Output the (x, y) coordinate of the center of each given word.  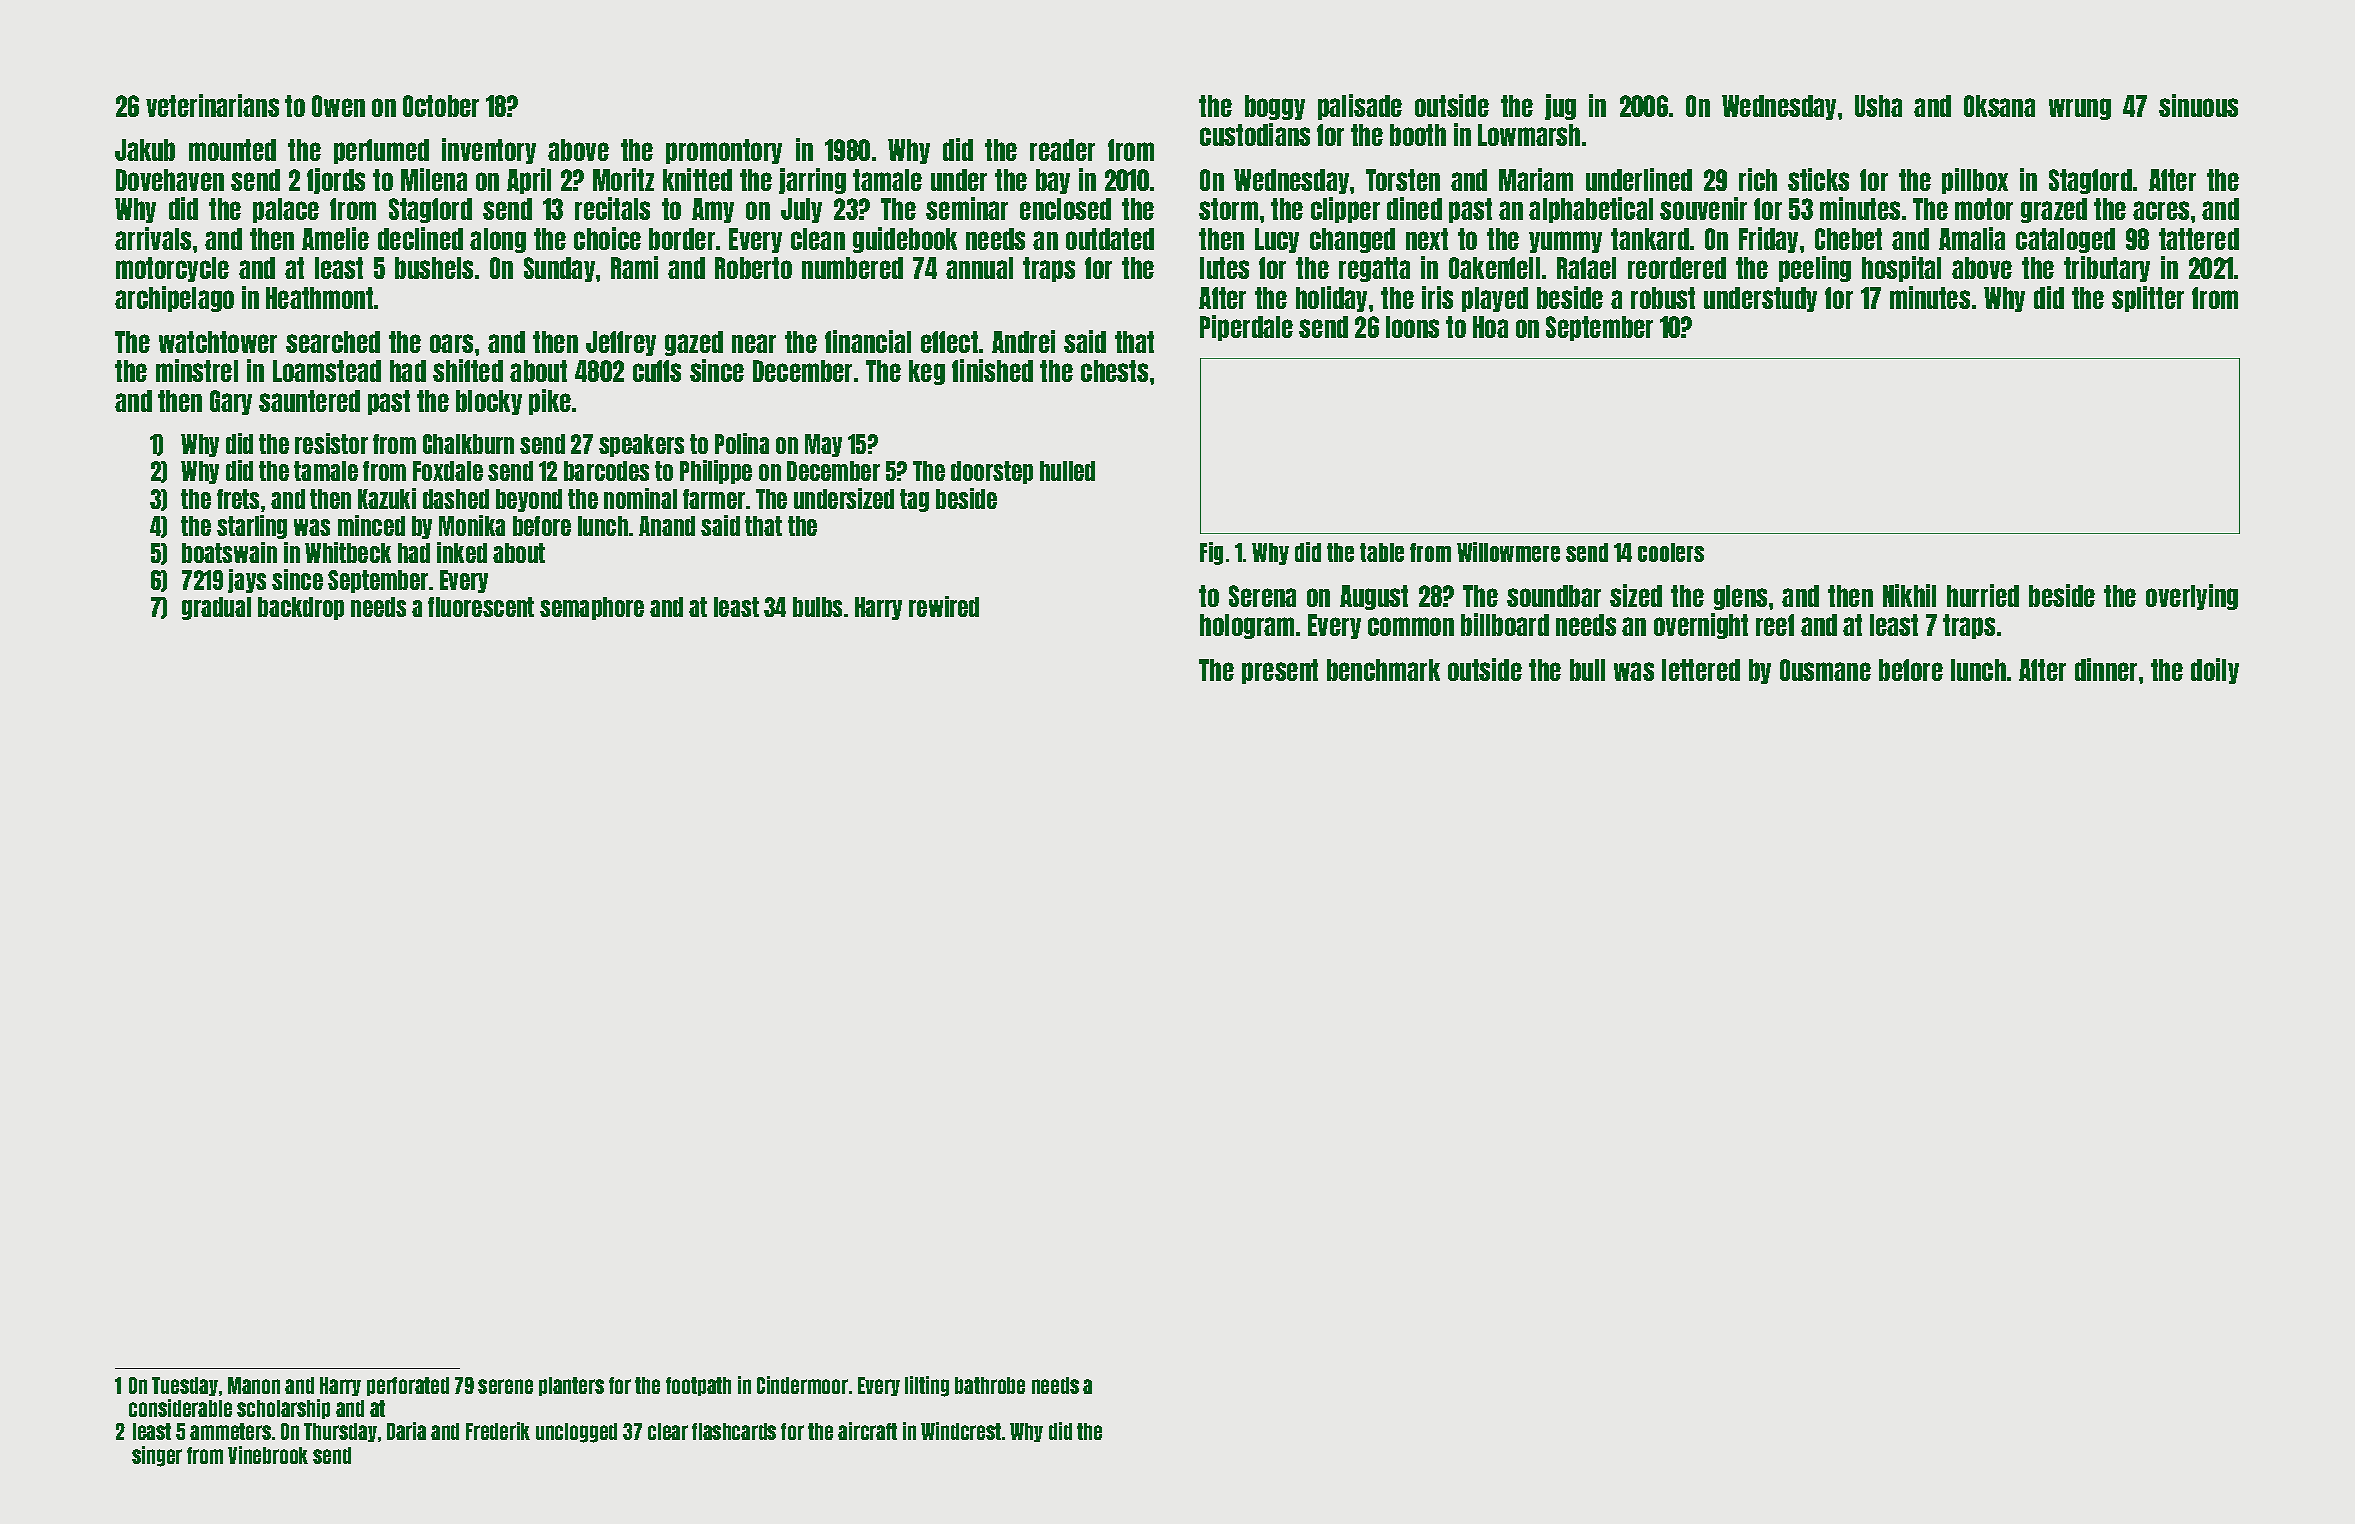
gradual (216, 608)
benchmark (1383, 670)
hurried (1983, 595)
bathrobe (990, 1385)
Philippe (716, 472)
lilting (927, 1386)
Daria (406, 1431)
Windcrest (961, 1431)
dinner (2106, 669)
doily (2215, 671)
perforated (408, 1386)
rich (1758, 179)
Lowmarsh (1529, 135)
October (441, 106)
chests (1114, 371)
